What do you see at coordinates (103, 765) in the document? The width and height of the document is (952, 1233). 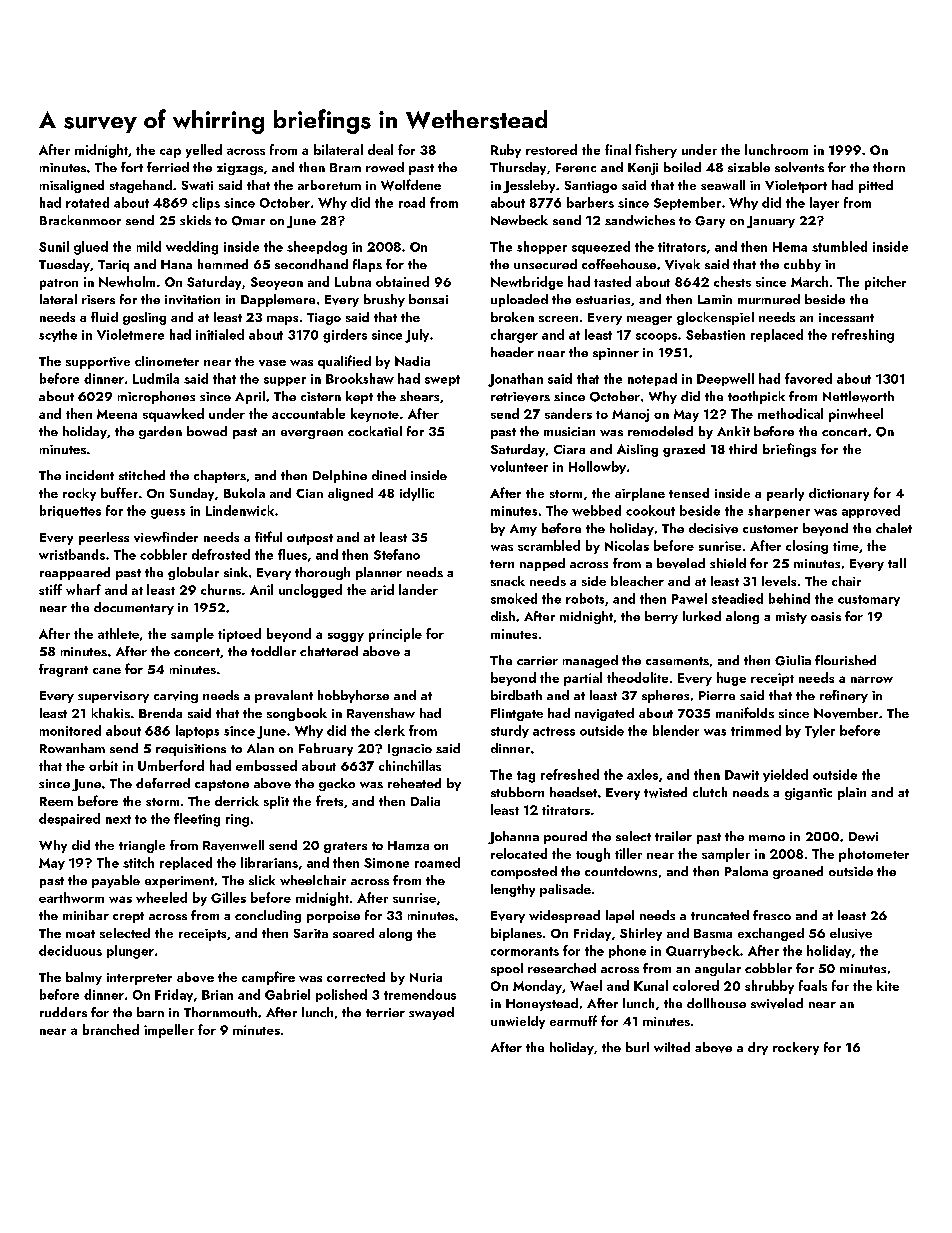 I see `orbit` at bounding box center [103, 765].
